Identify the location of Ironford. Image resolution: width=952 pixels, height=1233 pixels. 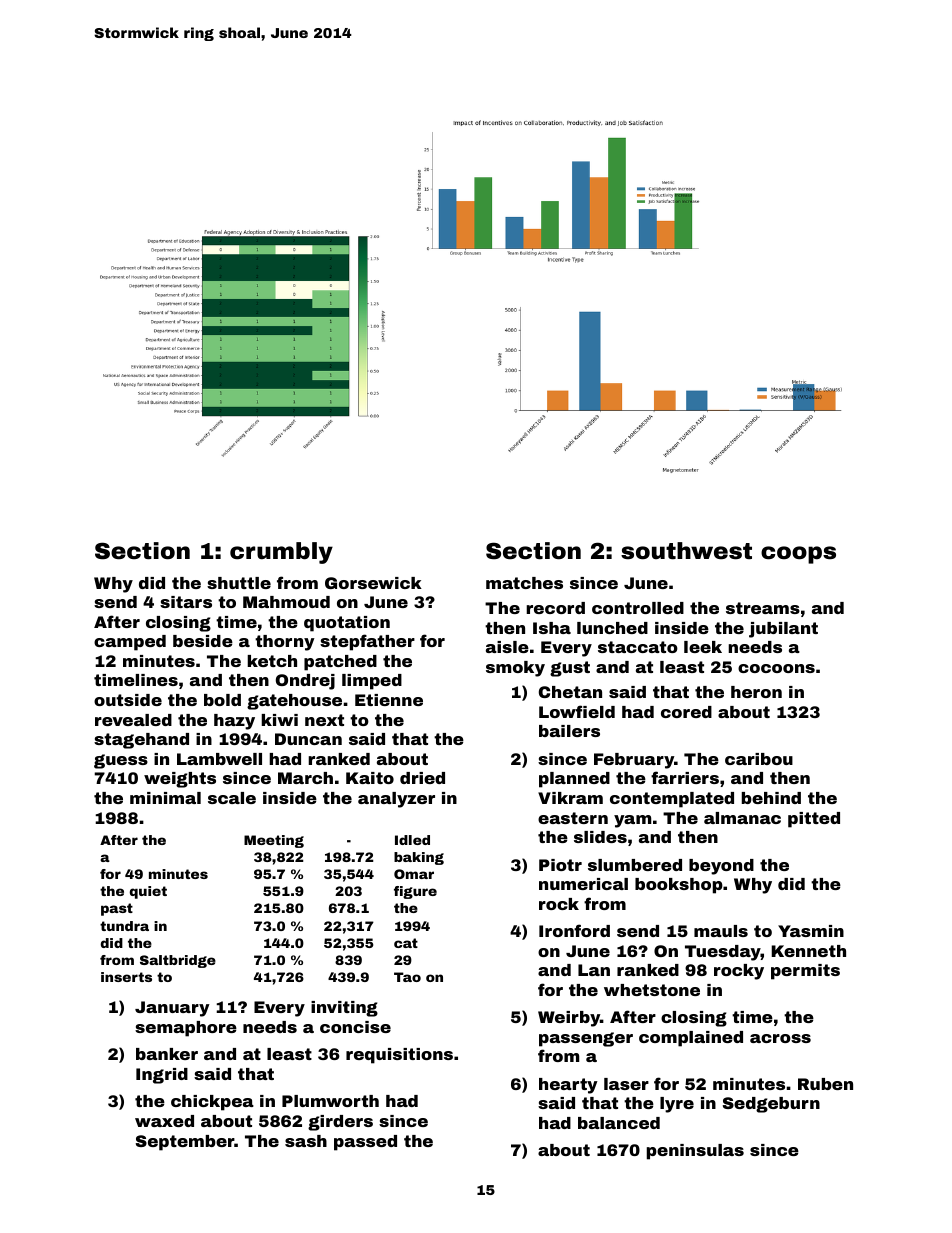
(574, 930).
